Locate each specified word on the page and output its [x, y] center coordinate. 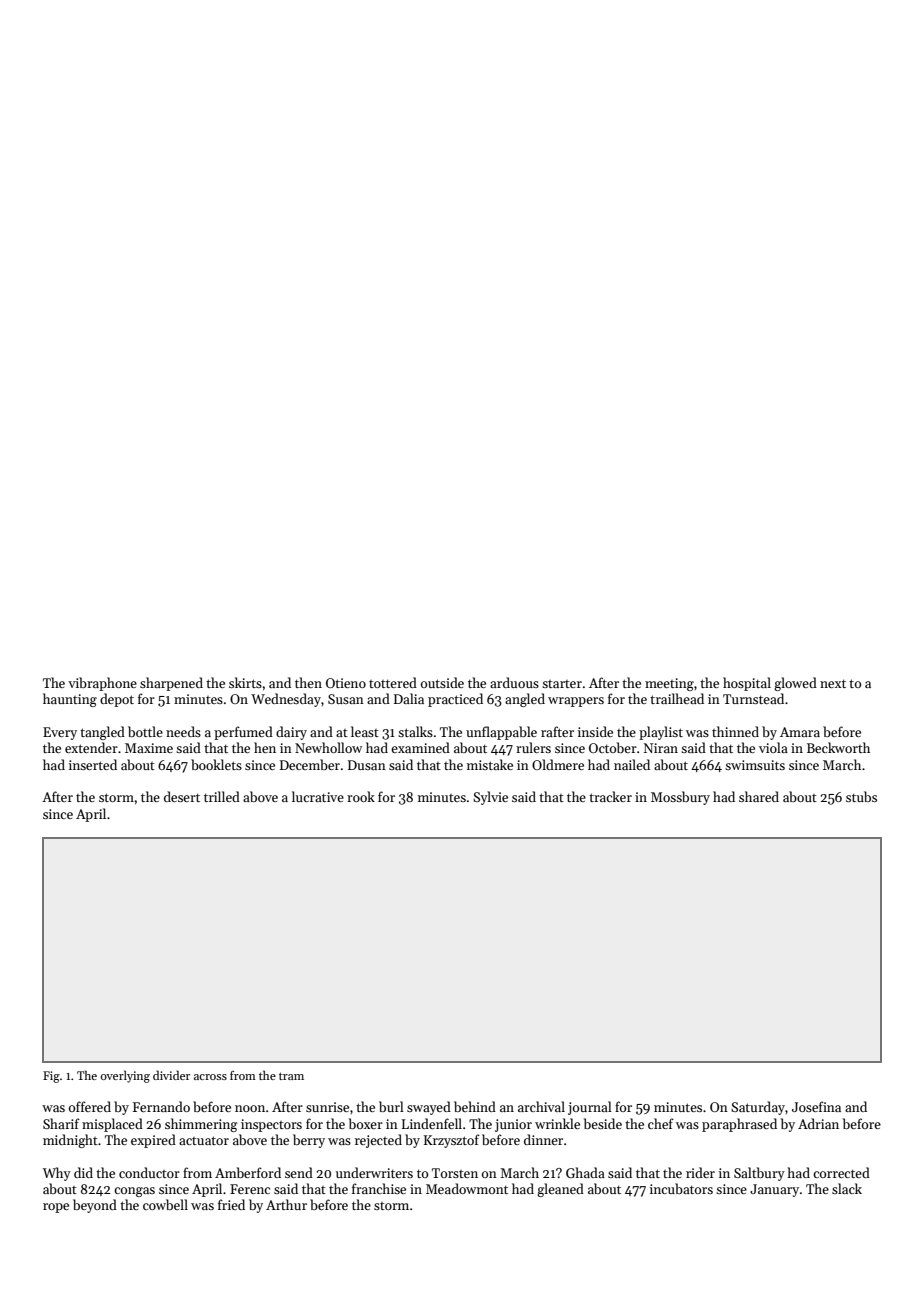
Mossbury [680, 798]
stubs [861, 796]
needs [183, 731]
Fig [51, 1077]
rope [56, 1208]
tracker [610, 796]
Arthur [286, 1204]
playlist [661, 733]
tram [291, 1076]
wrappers [576, 702]
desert [182, 796]
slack [847, 1188]
